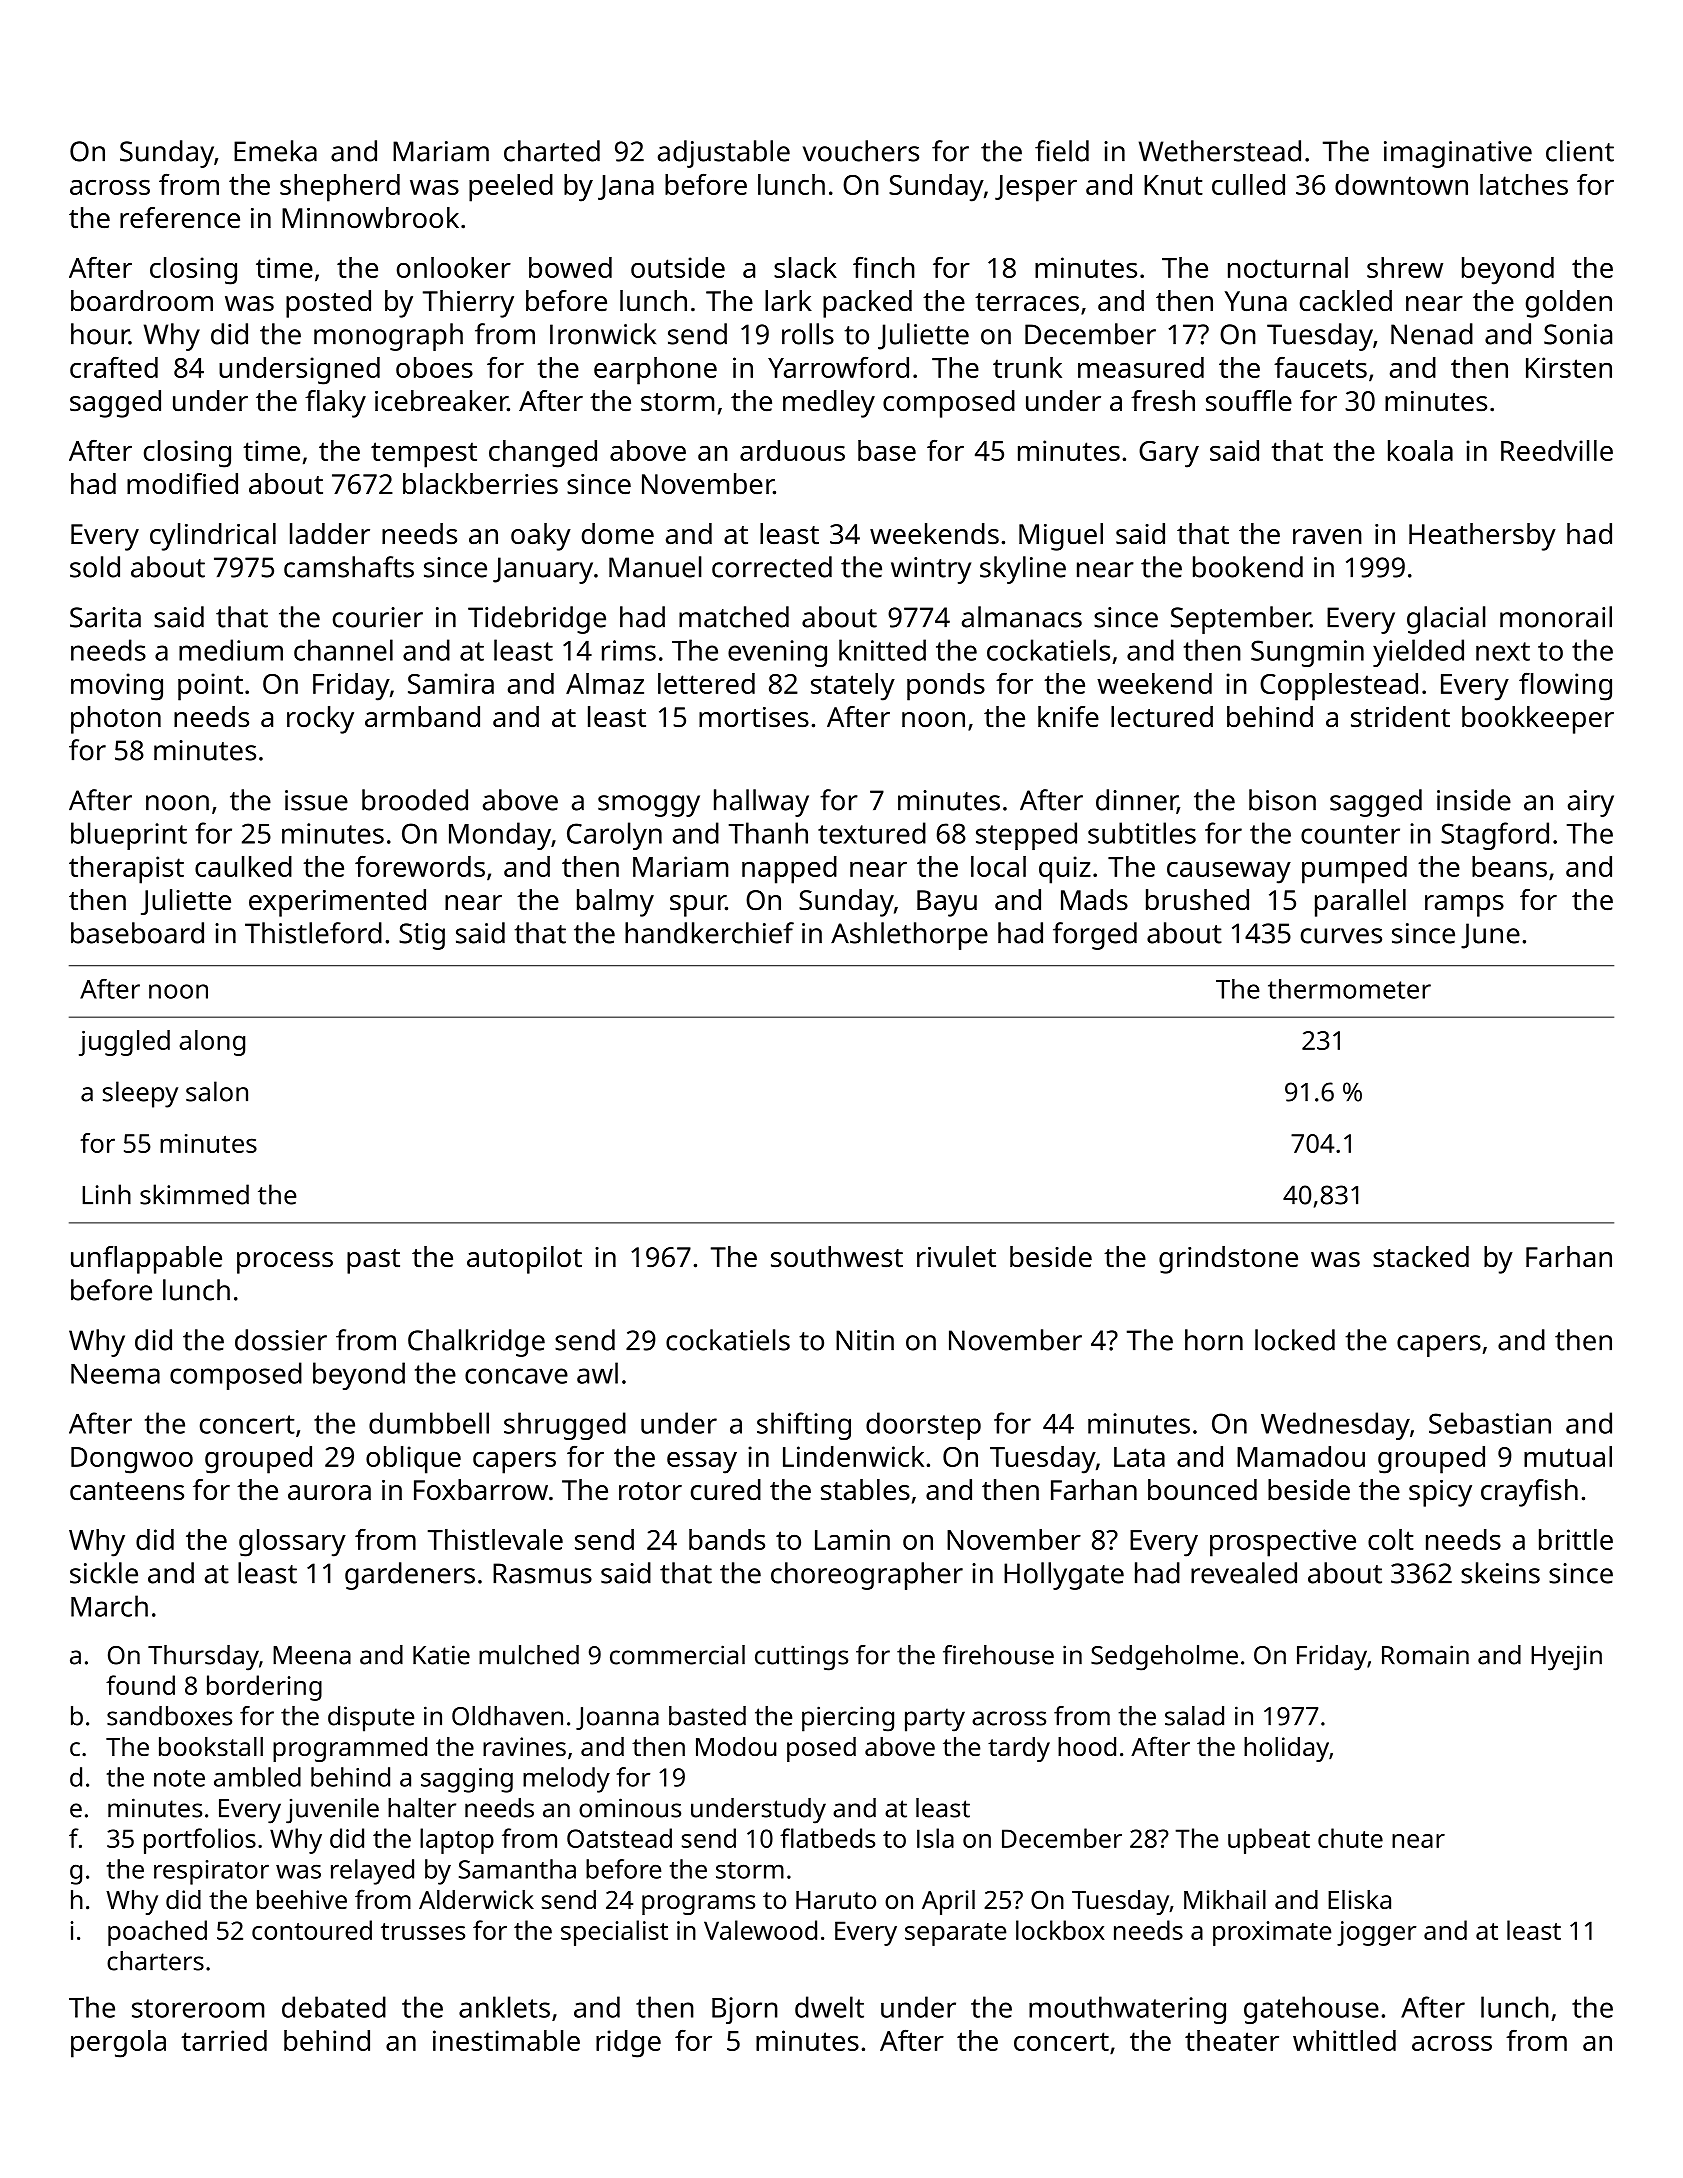  Describe the element at coordinates (1557, 450) in the screenshot. I see `Reedville` at that location.
